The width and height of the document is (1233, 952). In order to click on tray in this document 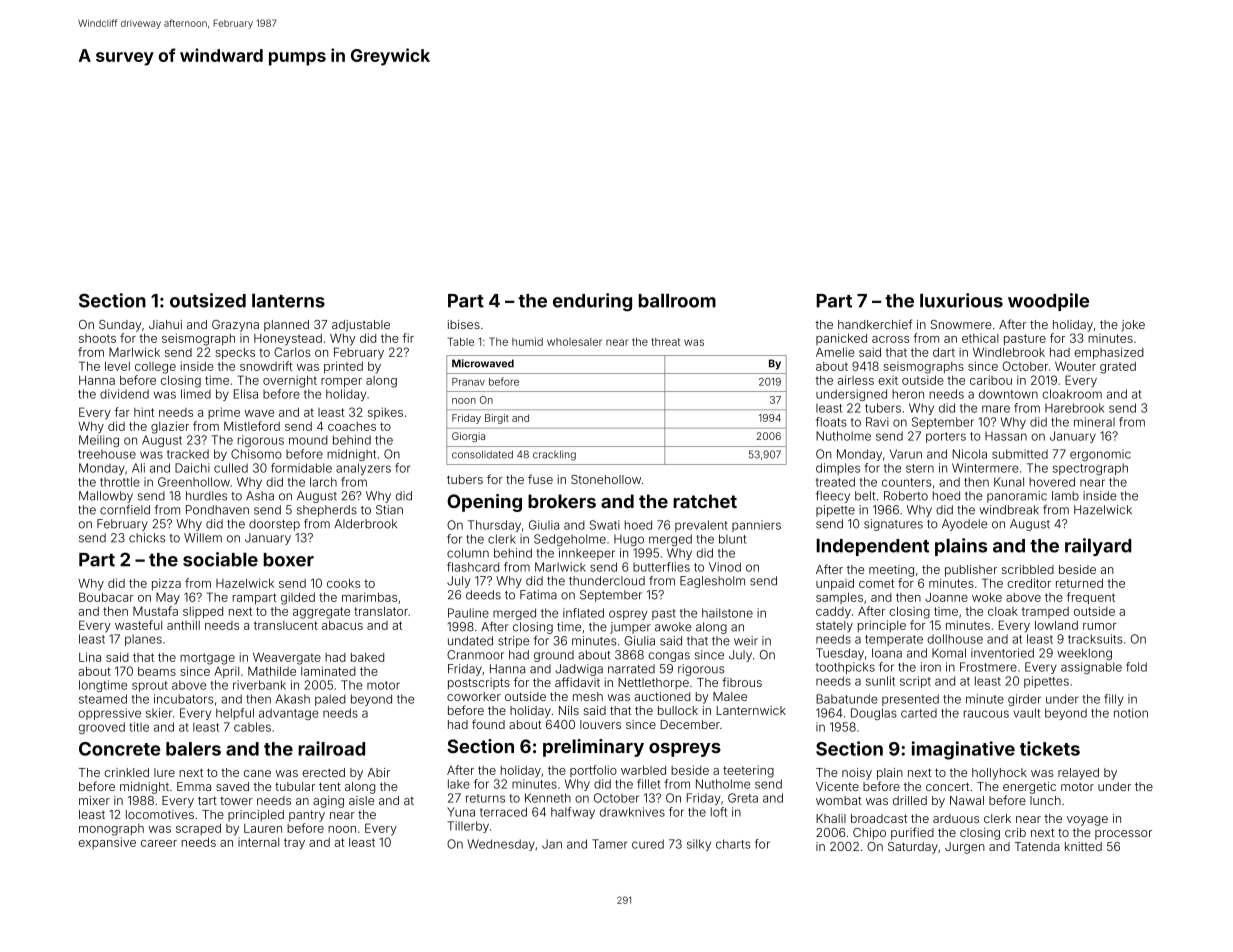, I will do `click(294, 844)`.
